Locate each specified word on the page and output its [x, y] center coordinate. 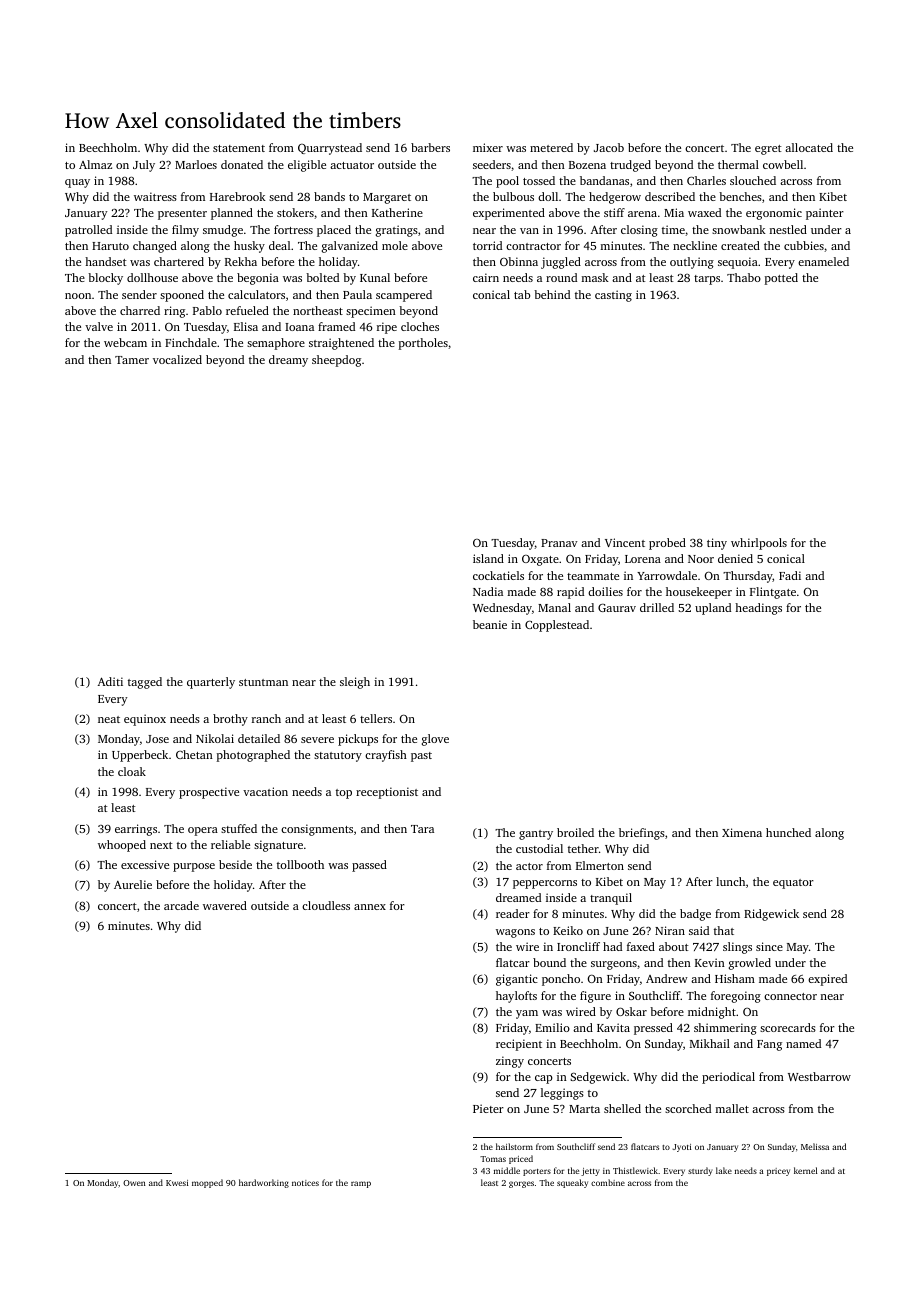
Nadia [488, 591]
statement [239, 148]
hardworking [264, 1183]
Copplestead [557, 626]
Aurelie [133, 884]
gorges [521, 1184]
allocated [809, 147]
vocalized [177, 359]
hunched [788, 832]
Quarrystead [330, 149]
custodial [539, 848]
